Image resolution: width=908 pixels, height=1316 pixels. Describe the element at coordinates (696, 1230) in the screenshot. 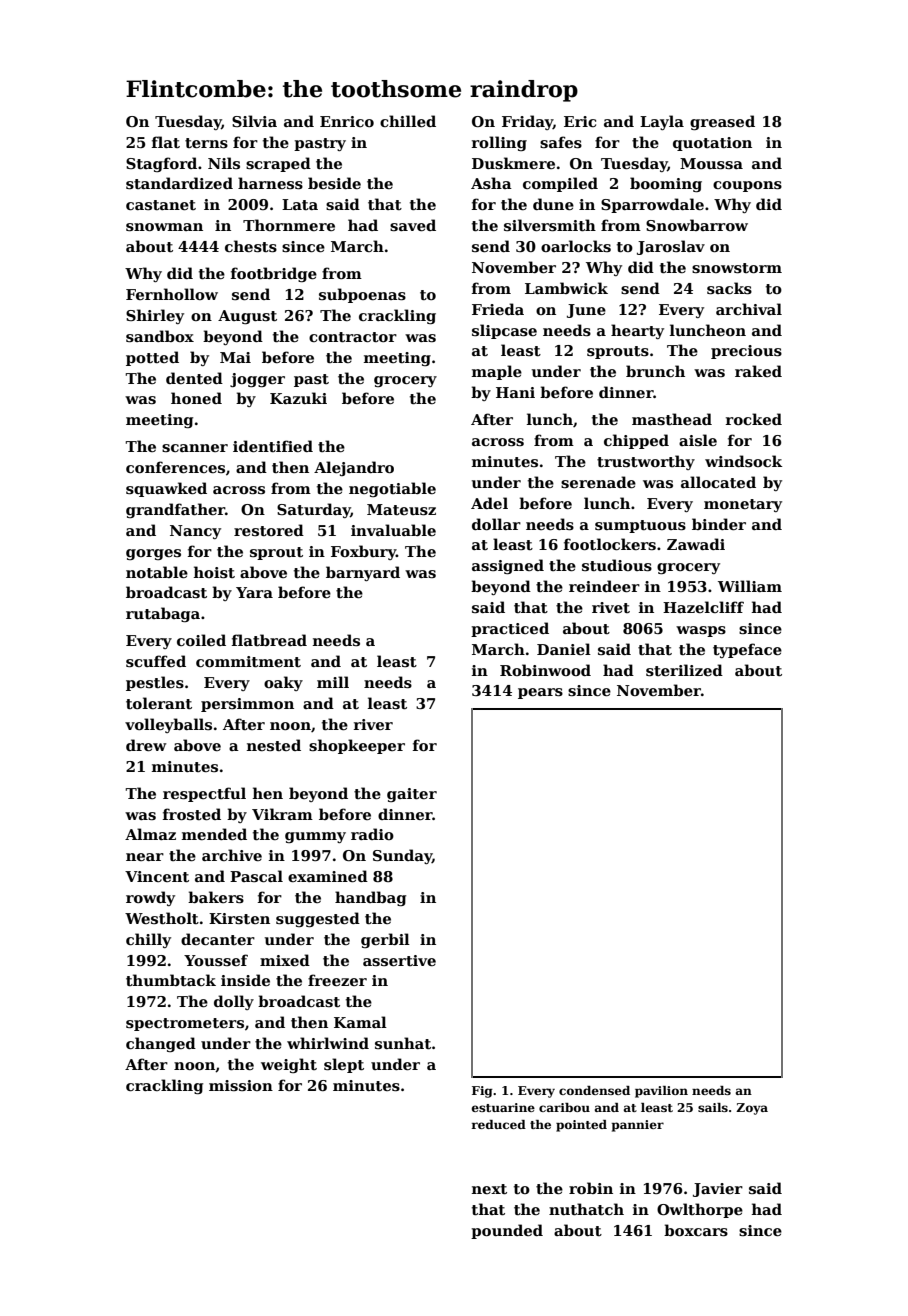

I see `boxcars` at that location.
